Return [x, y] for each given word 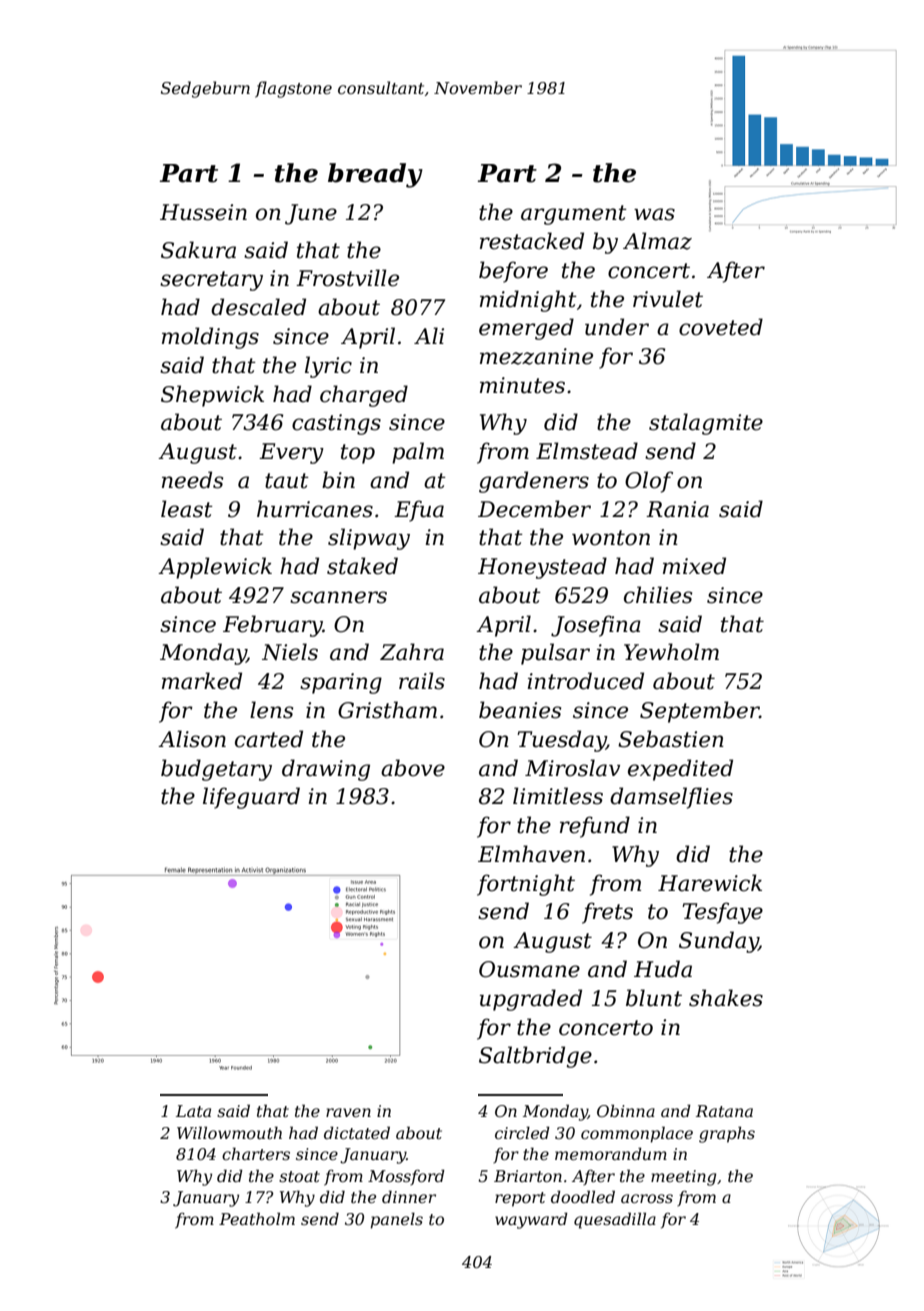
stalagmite [706, 424]
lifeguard [251, 798]
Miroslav [572, 768]
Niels [290, 652]
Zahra [412, 652]
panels [397, 1220]
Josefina [596, 626]
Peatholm [257, 1218]
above [413, 768]
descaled [258, 307]
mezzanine [536, 356]
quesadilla [615, 1220]
